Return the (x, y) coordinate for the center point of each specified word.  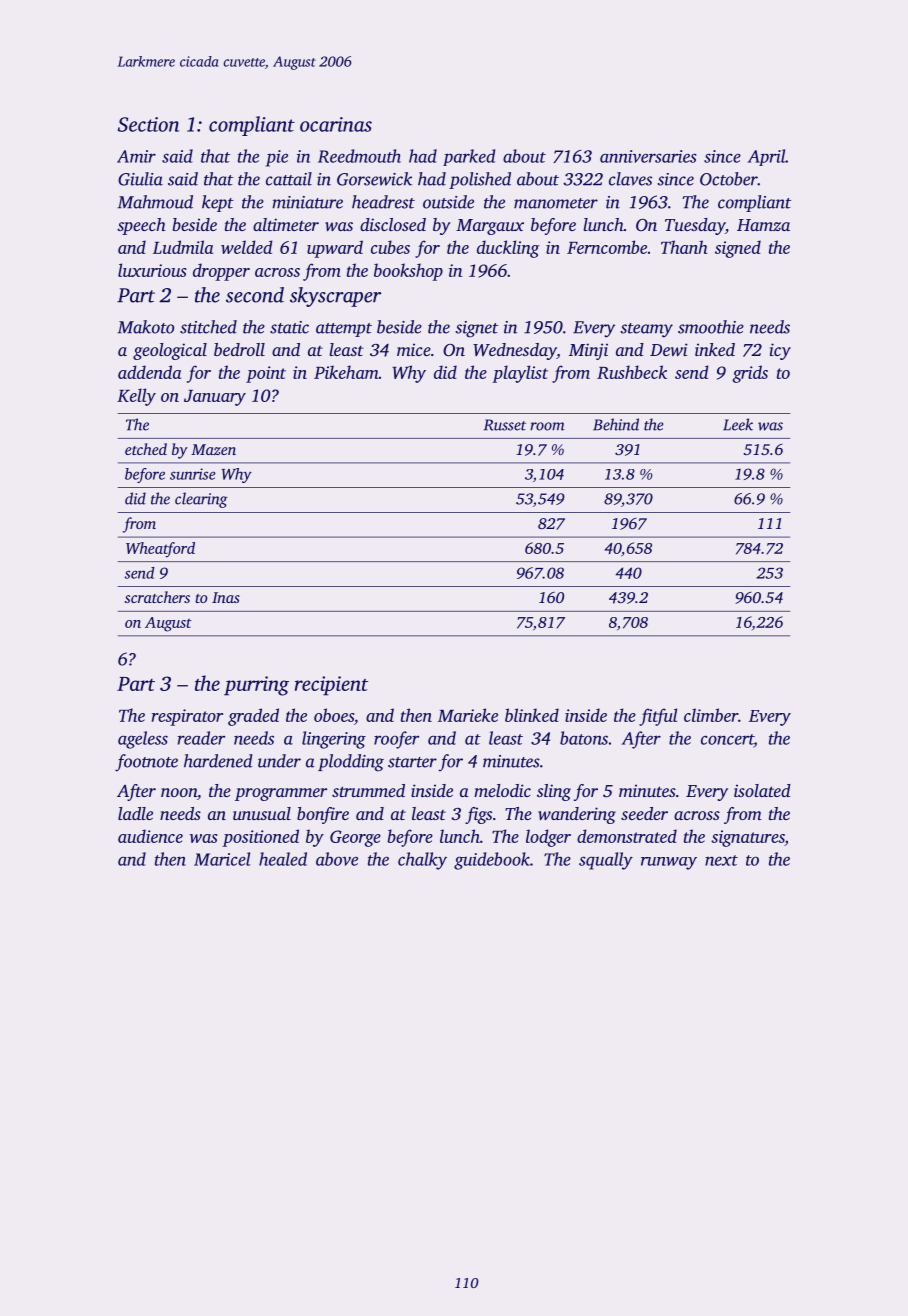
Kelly (136, 397)
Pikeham (346, 372)
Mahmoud (155, 202)
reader (201, 738)
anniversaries (648, 156)
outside (448, 202)
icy (780, 351)
